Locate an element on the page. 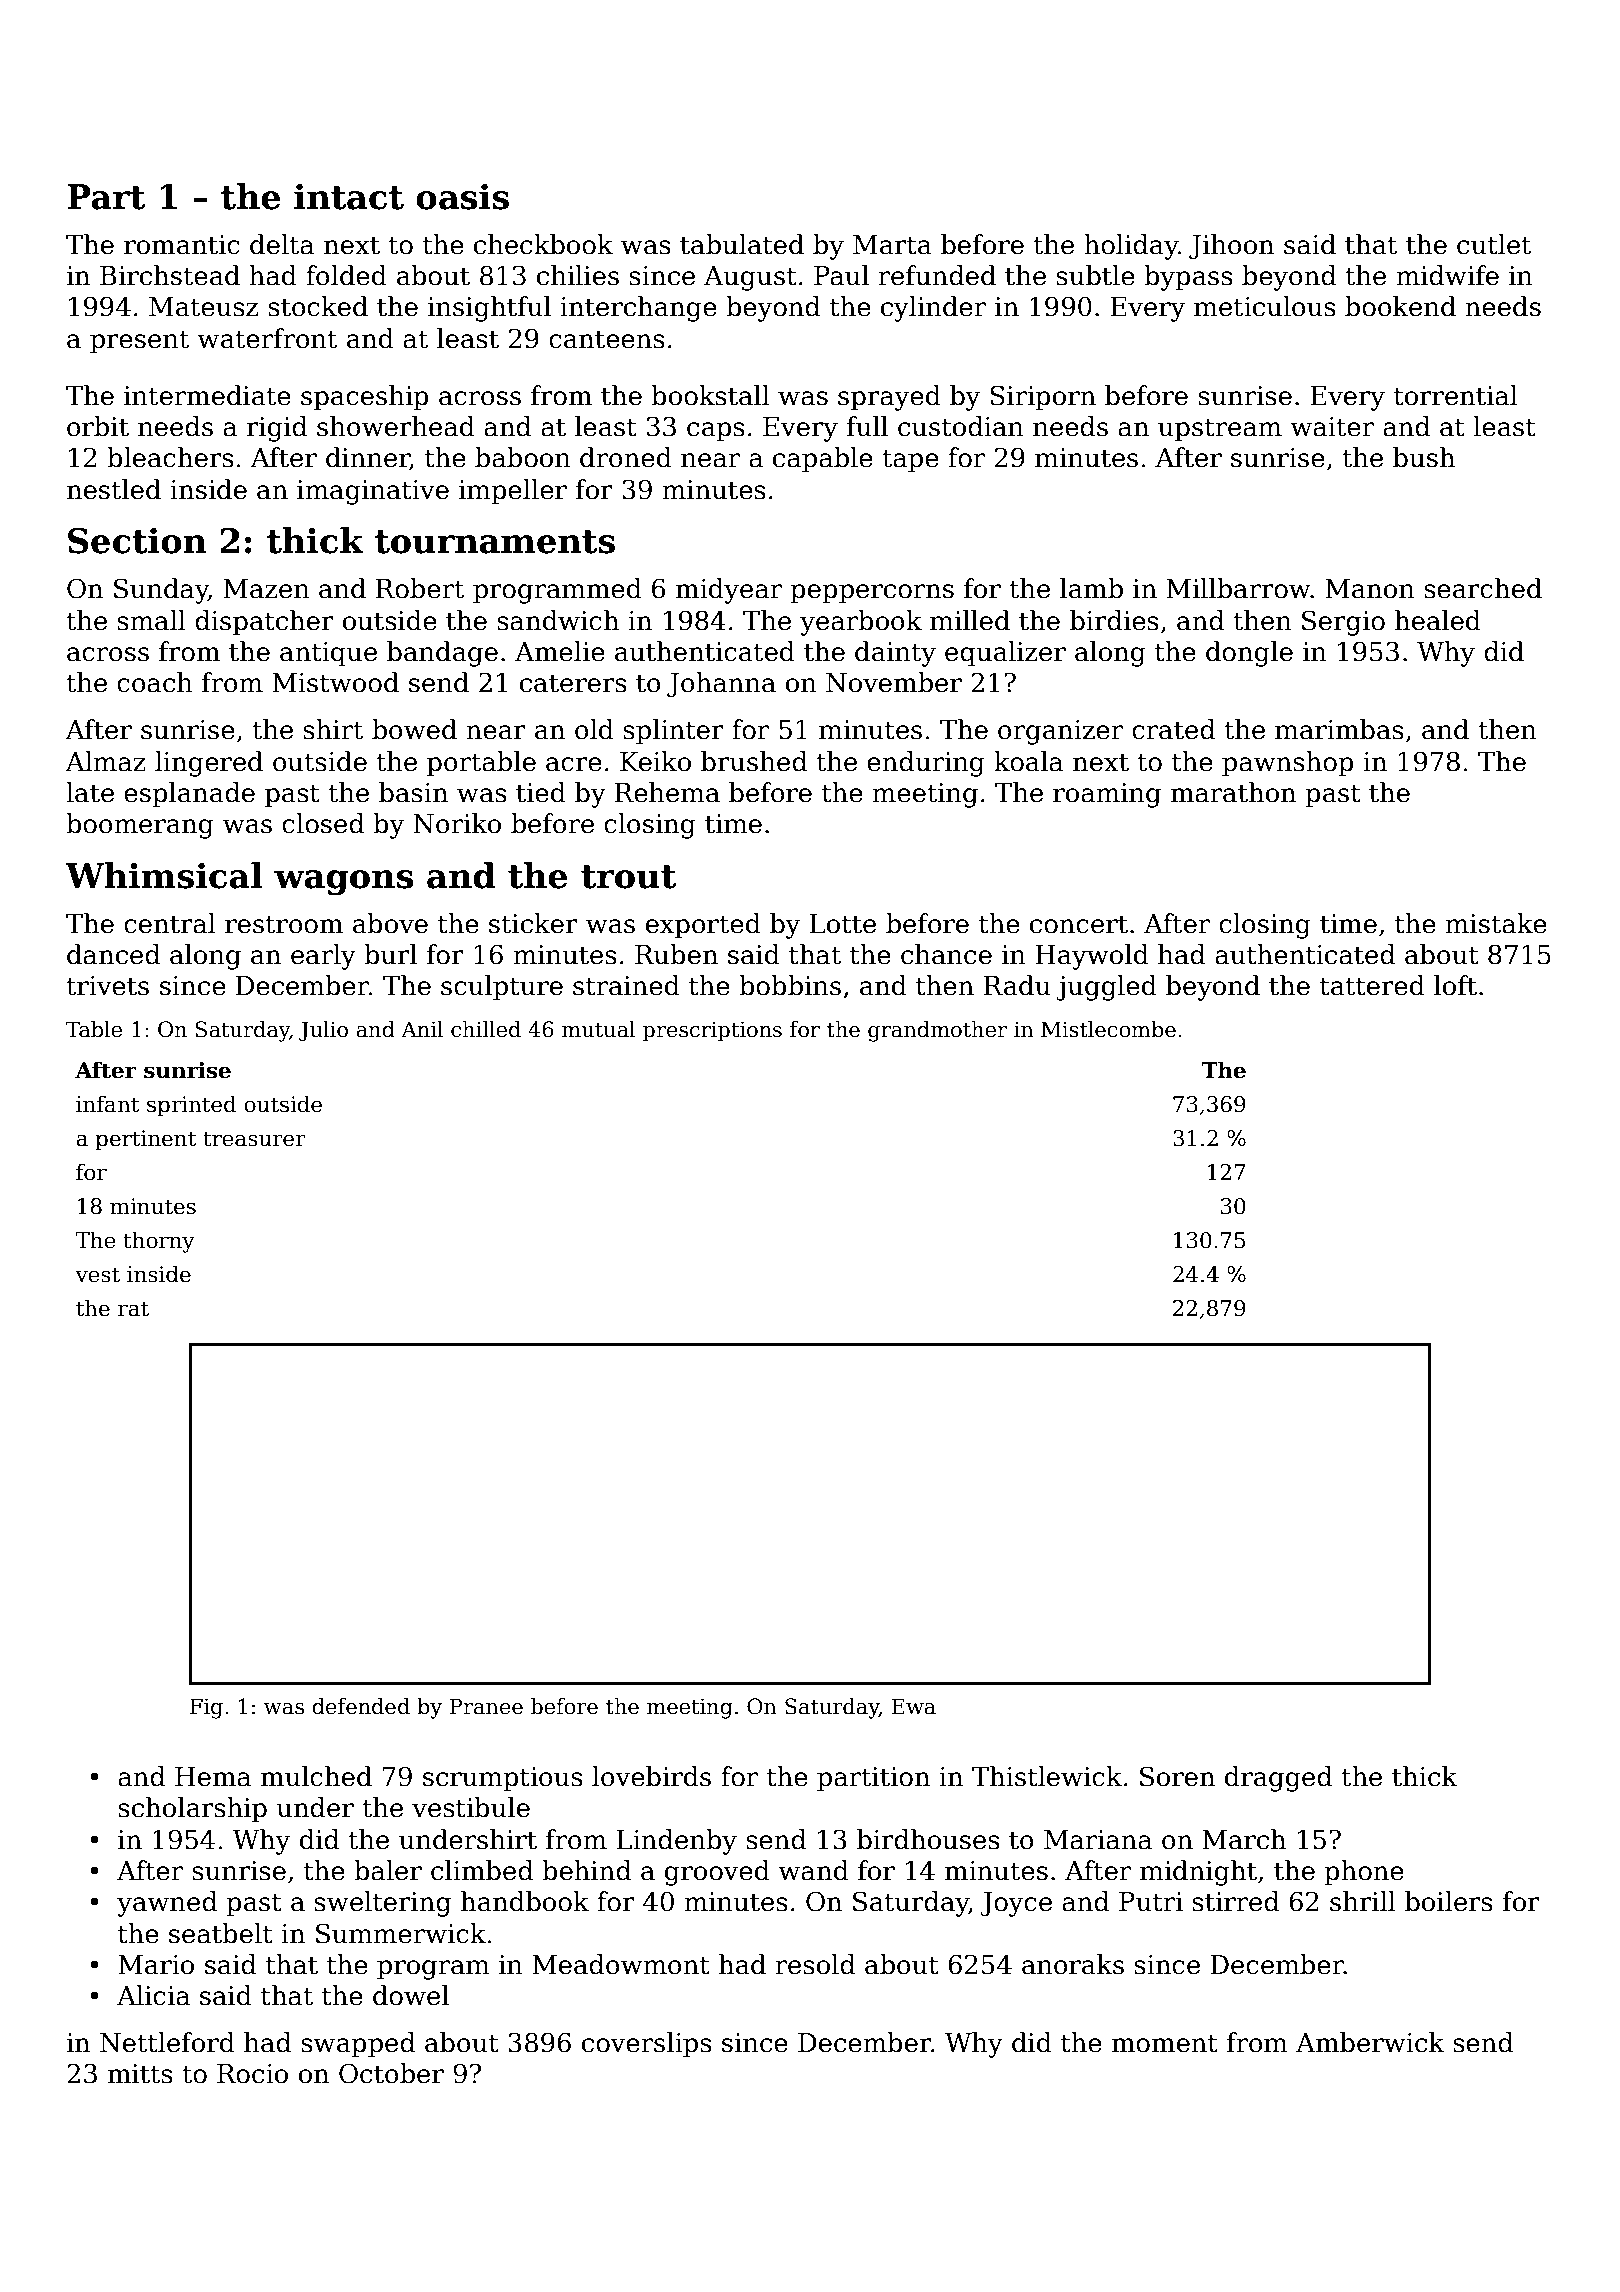 Image resolution: width=1620 pixels, height=2292 pixels. dragged is located at coordinates (1278, 1779).
